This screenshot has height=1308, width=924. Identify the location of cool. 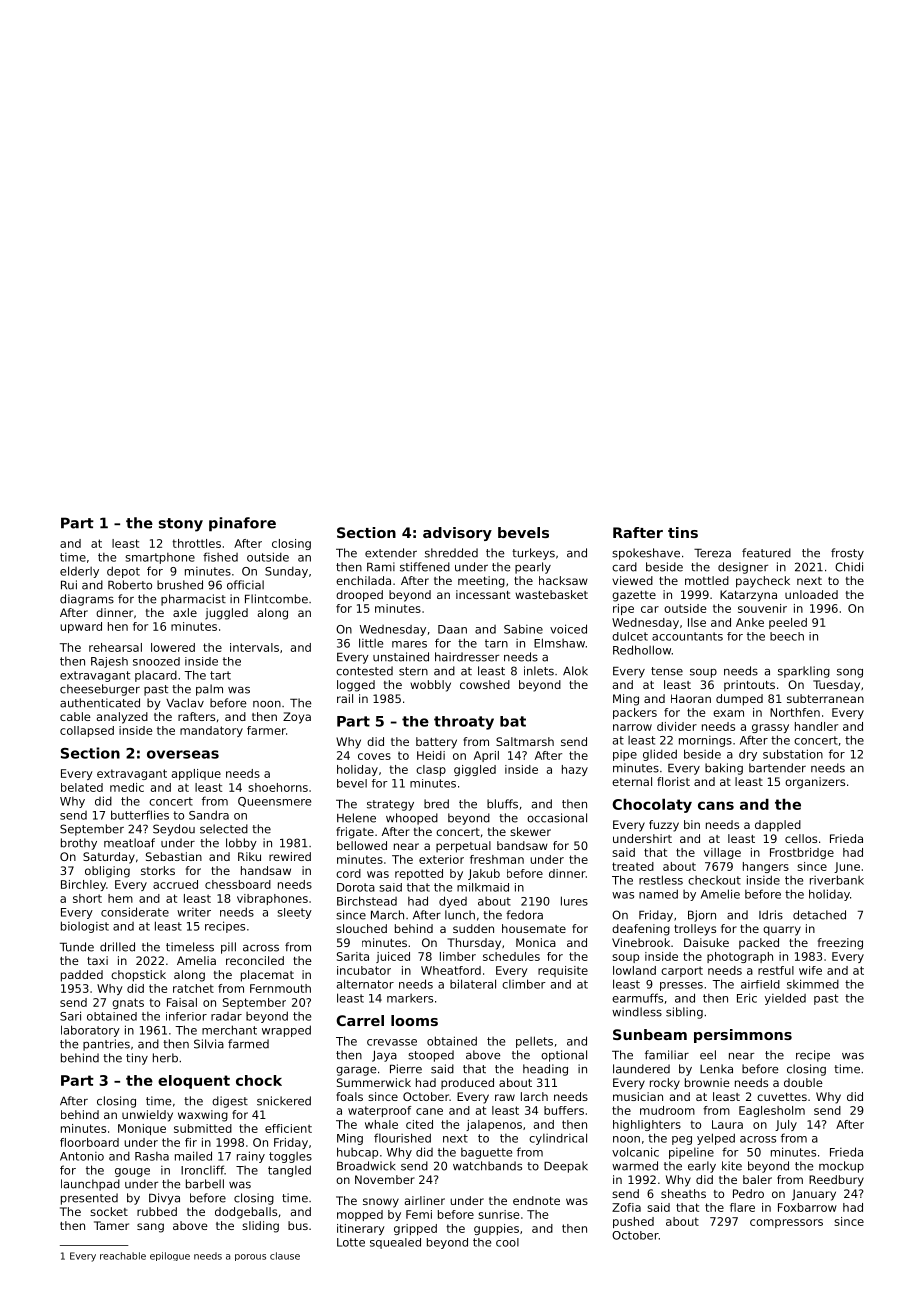
(507, 1242).
